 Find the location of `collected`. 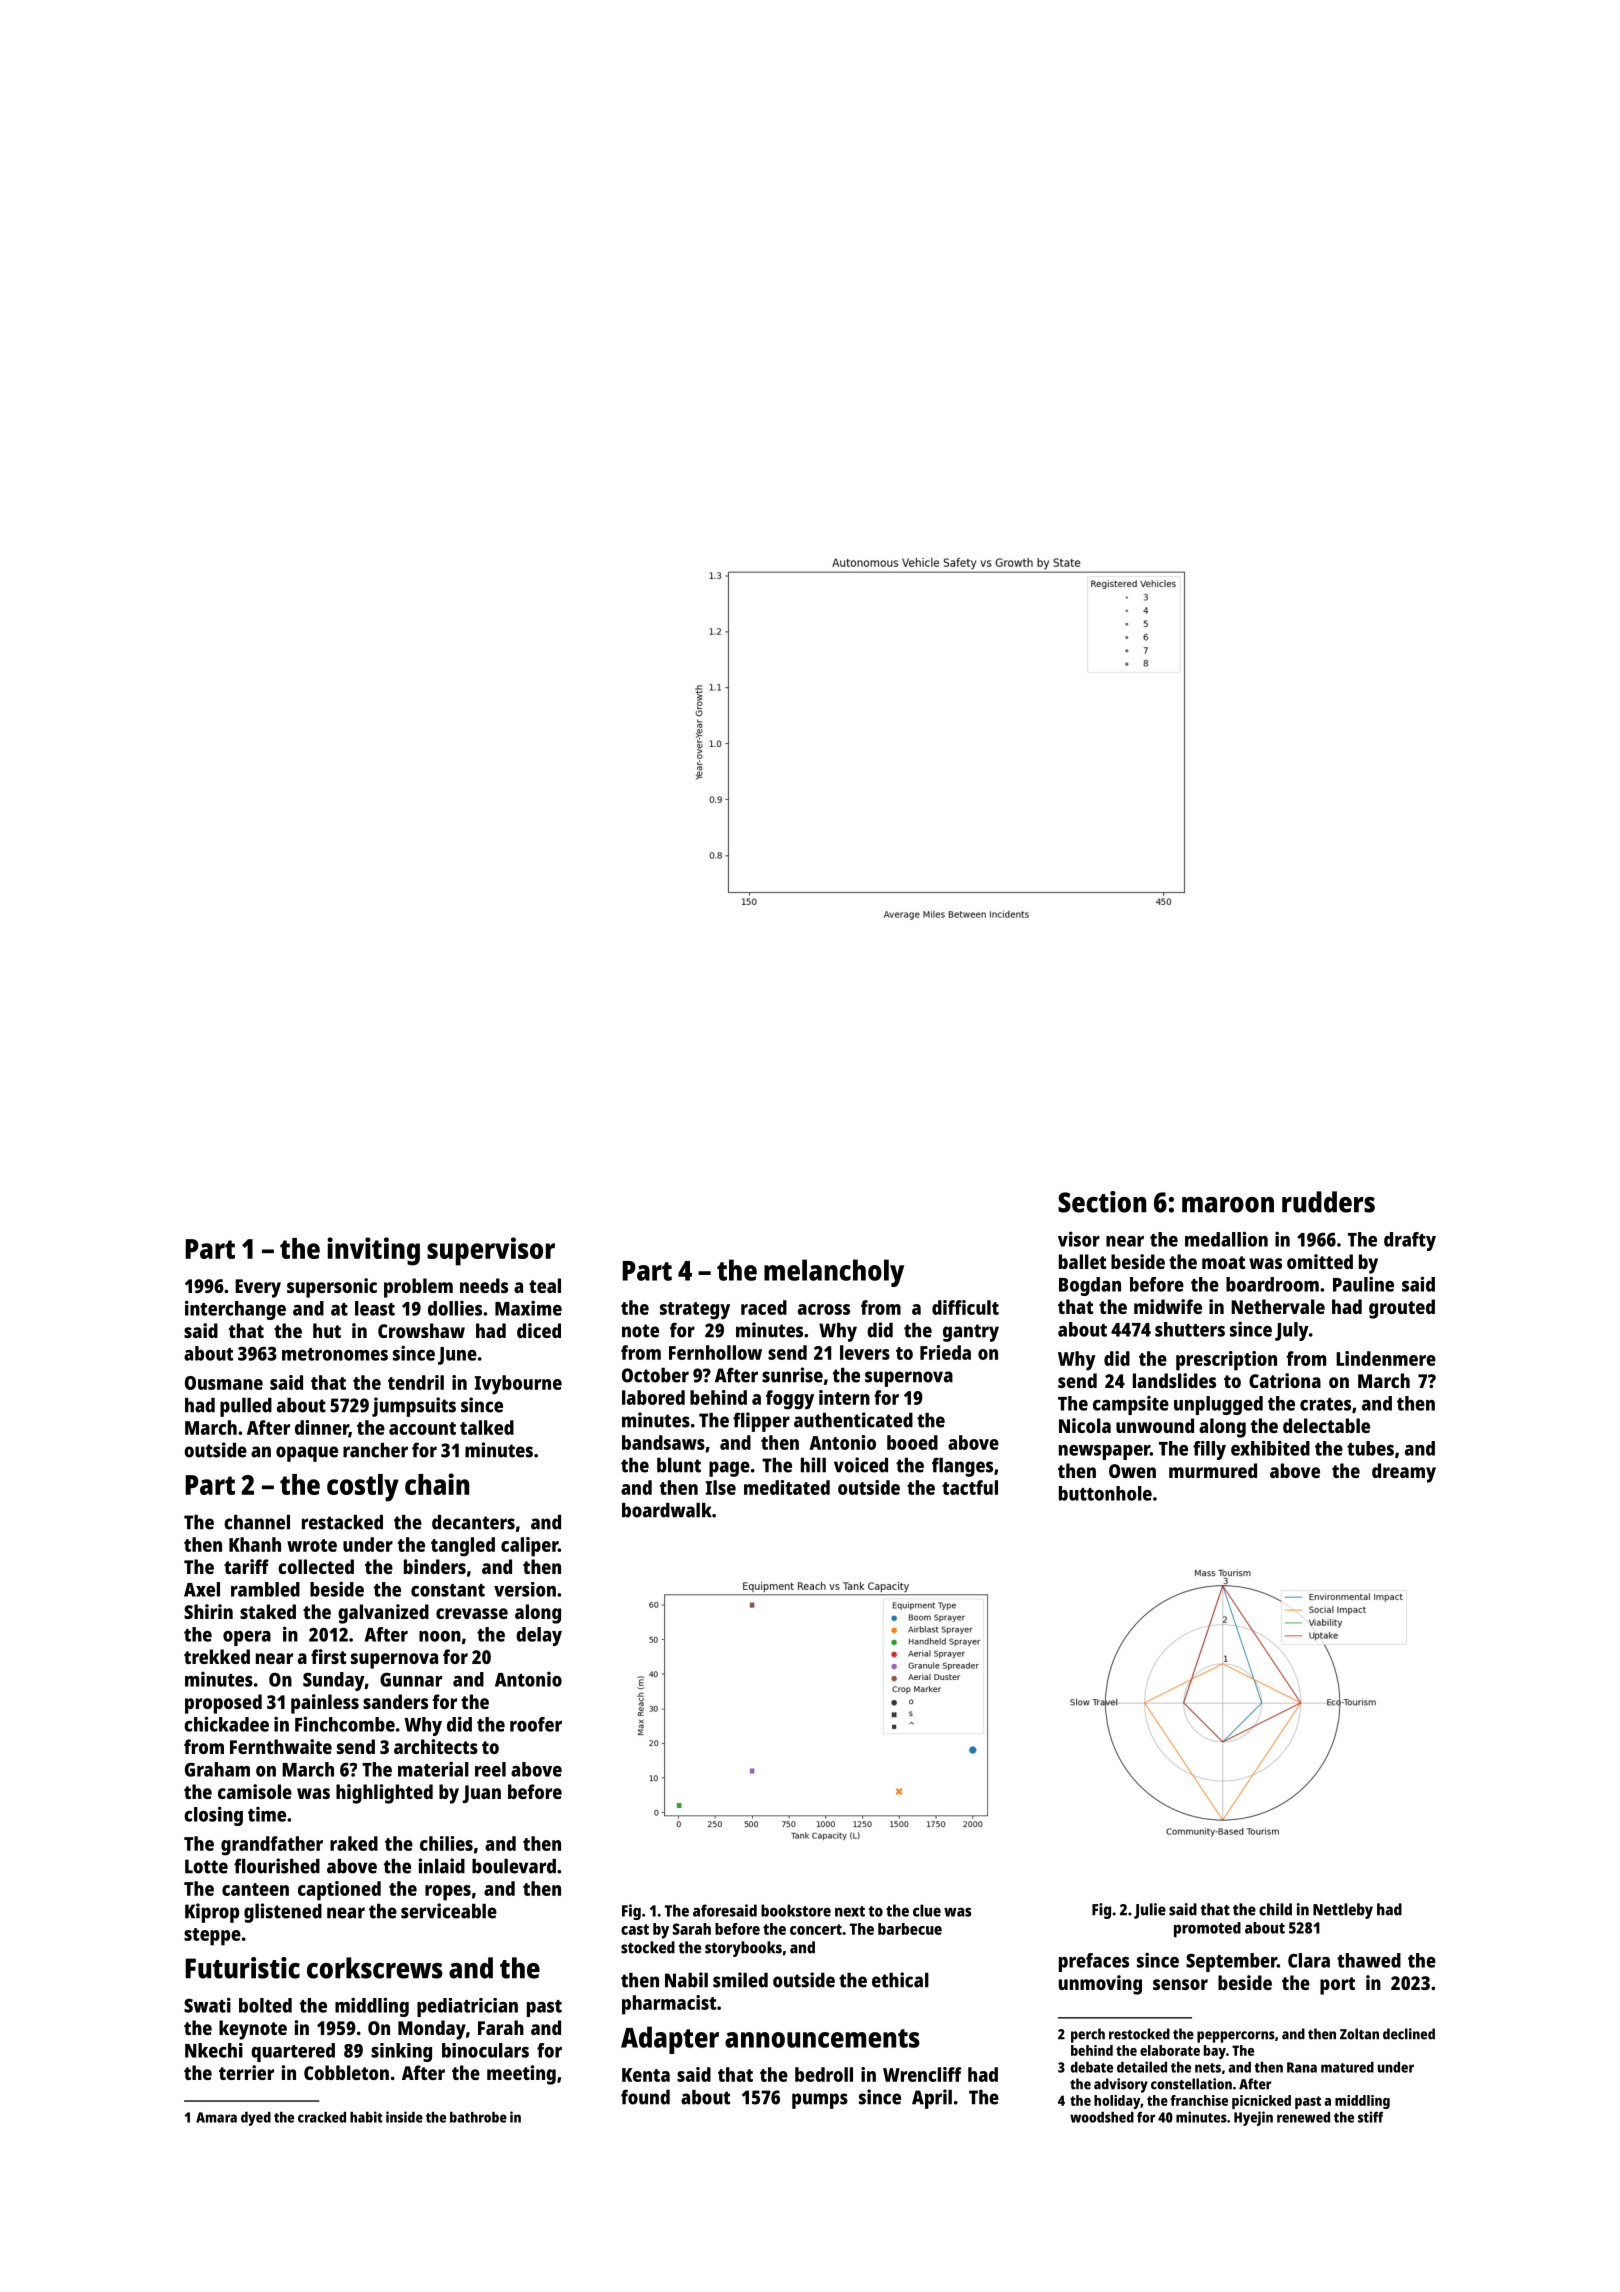

collected is located at coordinates (316, 1566).
